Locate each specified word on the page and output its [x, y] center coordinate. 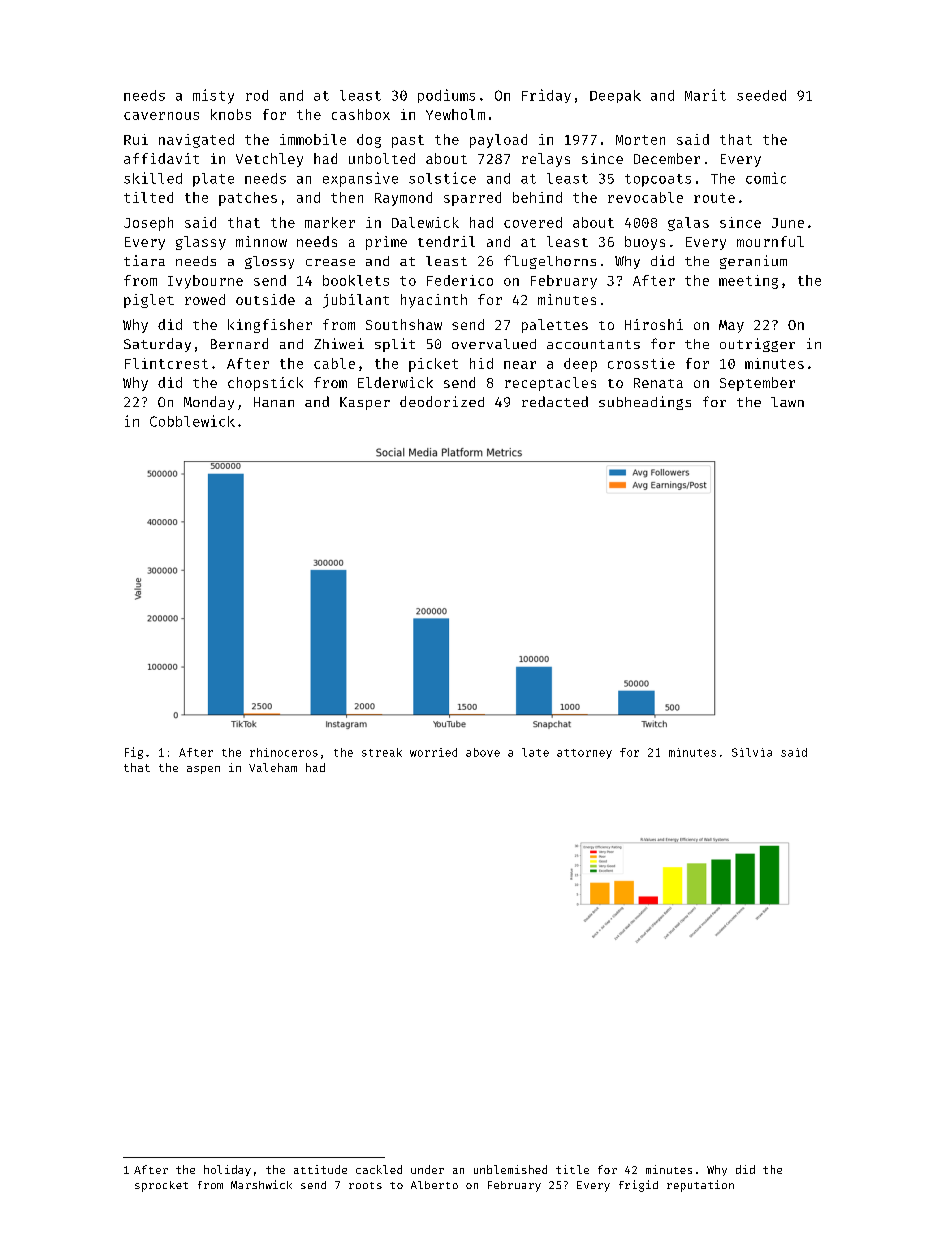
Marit [705, 95]
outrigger [757, 345]
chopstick [265, 384]
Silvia [752, 752]
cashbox [361, 114]
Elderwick [395, 382]
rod [257, 95]
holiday [227, 1170]
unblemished [510, 1169]
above [483, 752]
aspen [203, 770]
